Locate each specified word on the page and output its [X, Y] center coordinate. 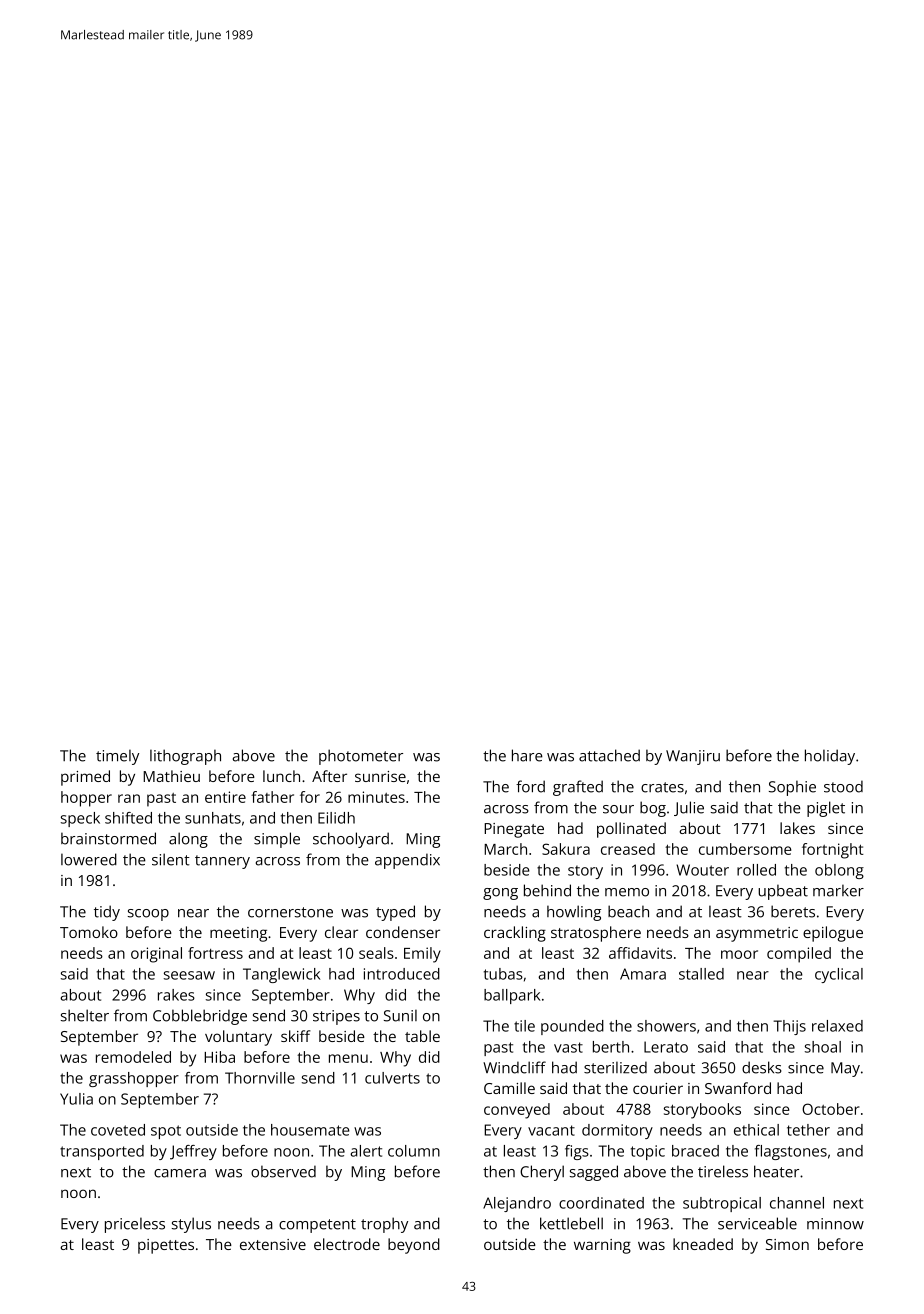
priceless [135, 1225]
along [188, 840]
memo [627, 892]
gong [500, 894]
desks [762, 1067]
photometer [361, 757]
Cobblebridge [200, 1017]
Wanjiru [693, 757]
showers [666, 1026]
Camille [509, 1088]
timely [117, 757]
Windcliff [514, 1067]
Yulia [76, 1099]
